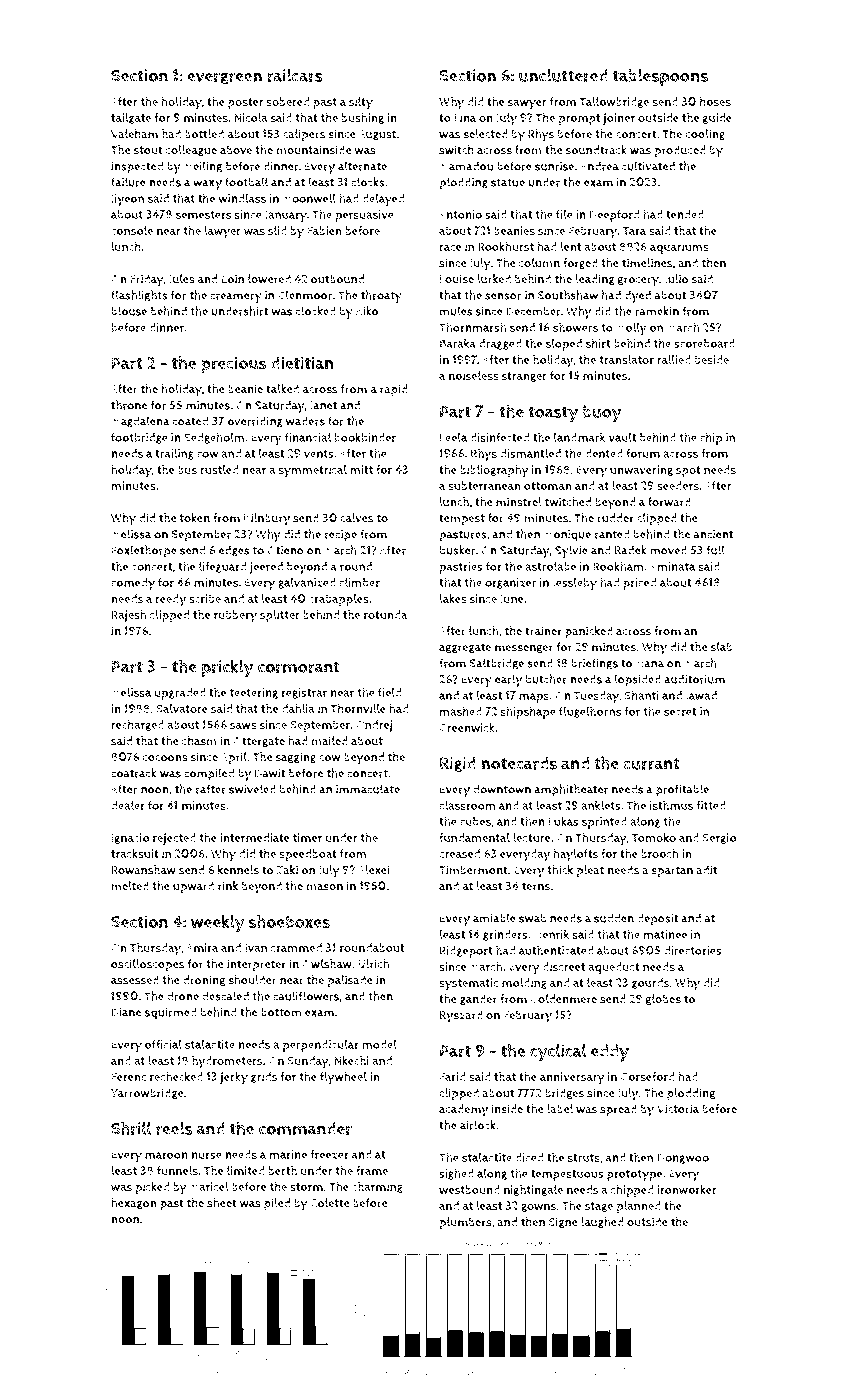  Describe the element at coordinates (688, 471) in the screenshot. I see `spot` at that location.
